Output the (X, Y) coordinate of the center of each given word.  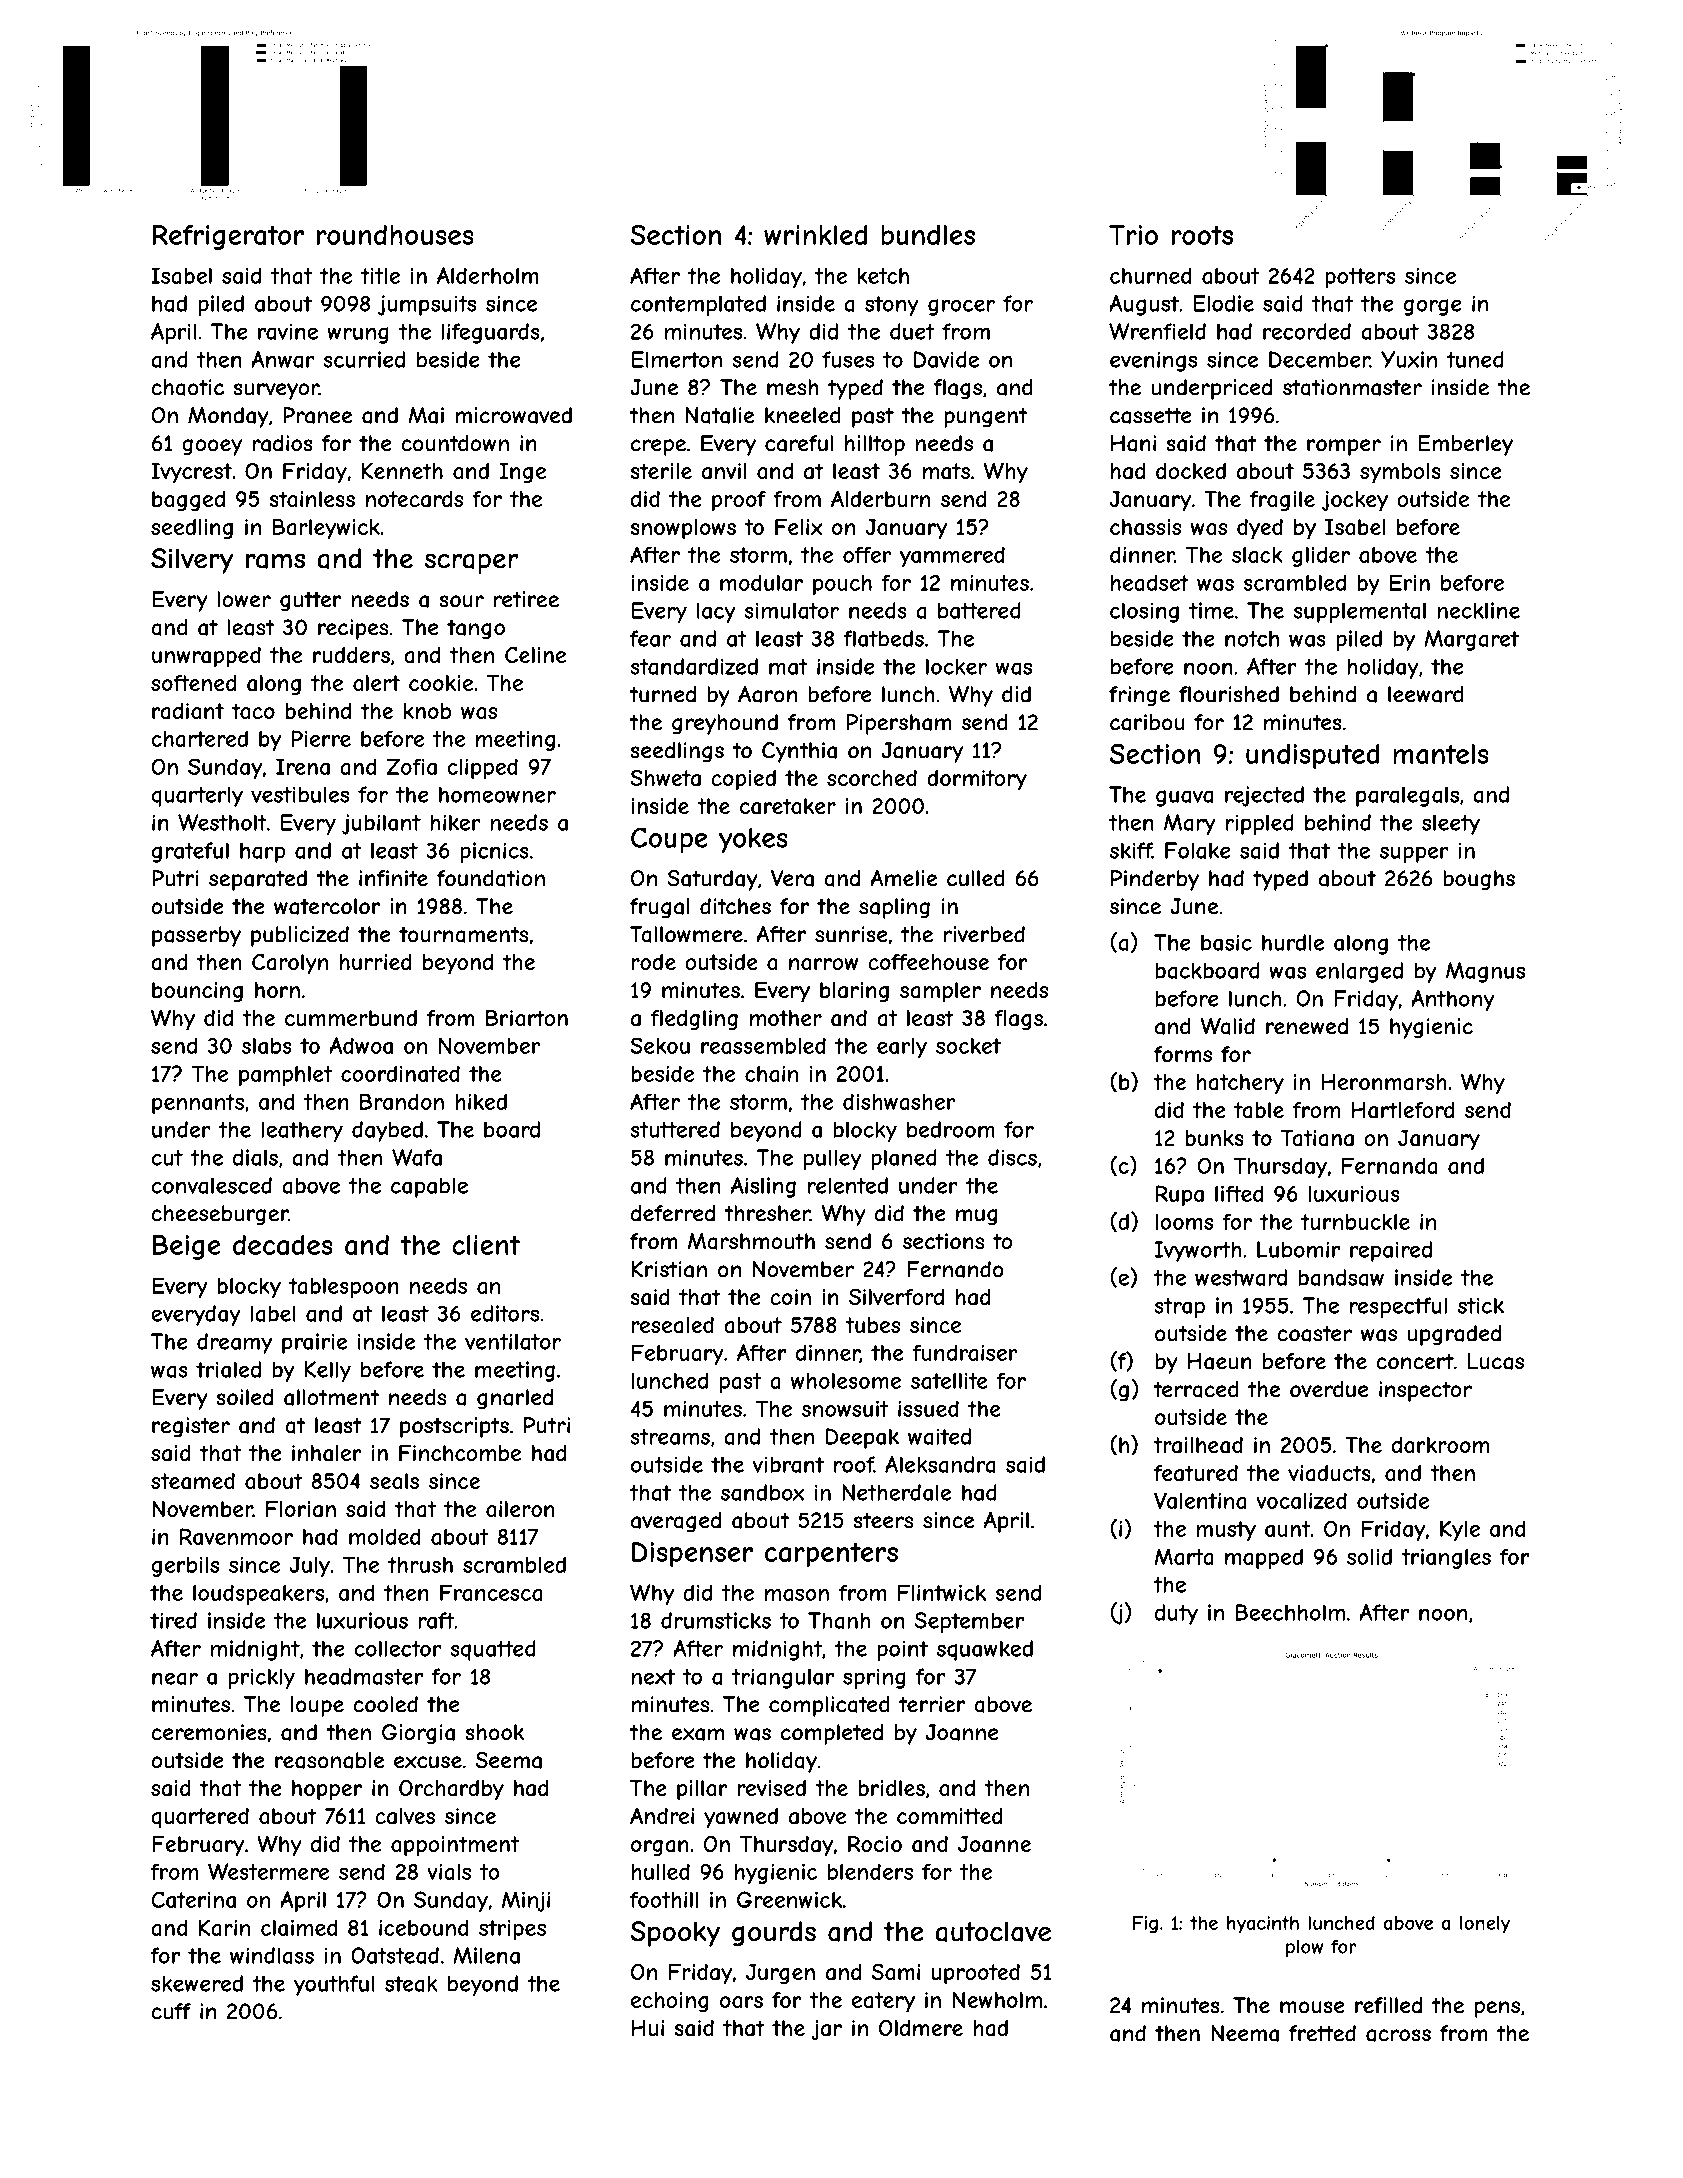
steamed (193, 1481)
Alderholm (487, 275)
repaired (1391, 1251)
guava (1184, 798)
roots (1202, 235)
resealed (672, 1325)
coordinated (400, 1073)
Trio (1133, 235)
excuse (428, 1762)
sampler (940, 992)
